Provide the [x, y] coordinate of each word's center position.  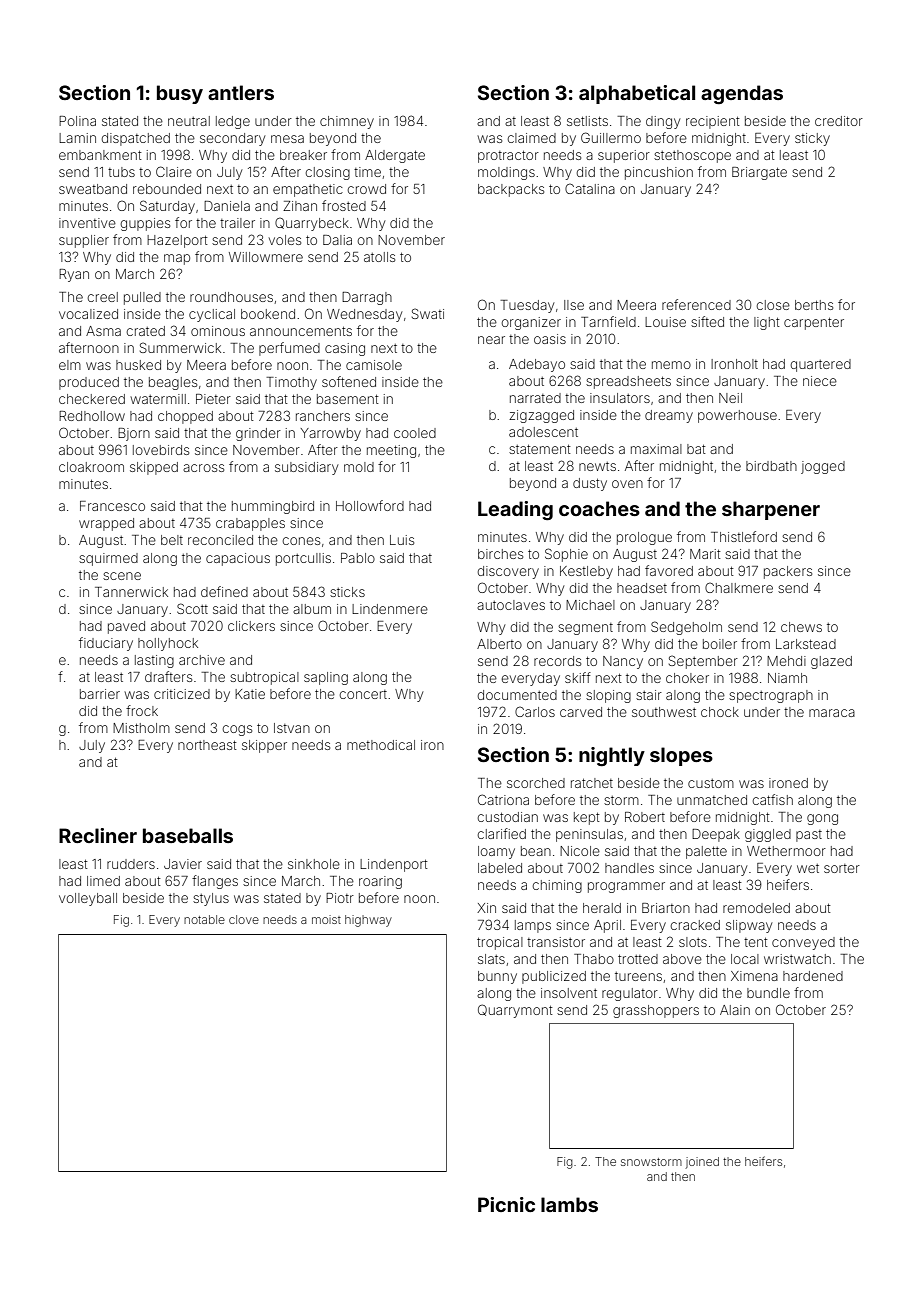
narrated [535, 398]
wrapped [106, 524]
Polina [77, 121]
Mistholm [141, 728]
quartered [821, 365]
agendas [742, 95]
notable [204, 919]
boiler [720, 644]
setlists [587, 121]
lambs [569, 1204]
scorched [536, 783]
